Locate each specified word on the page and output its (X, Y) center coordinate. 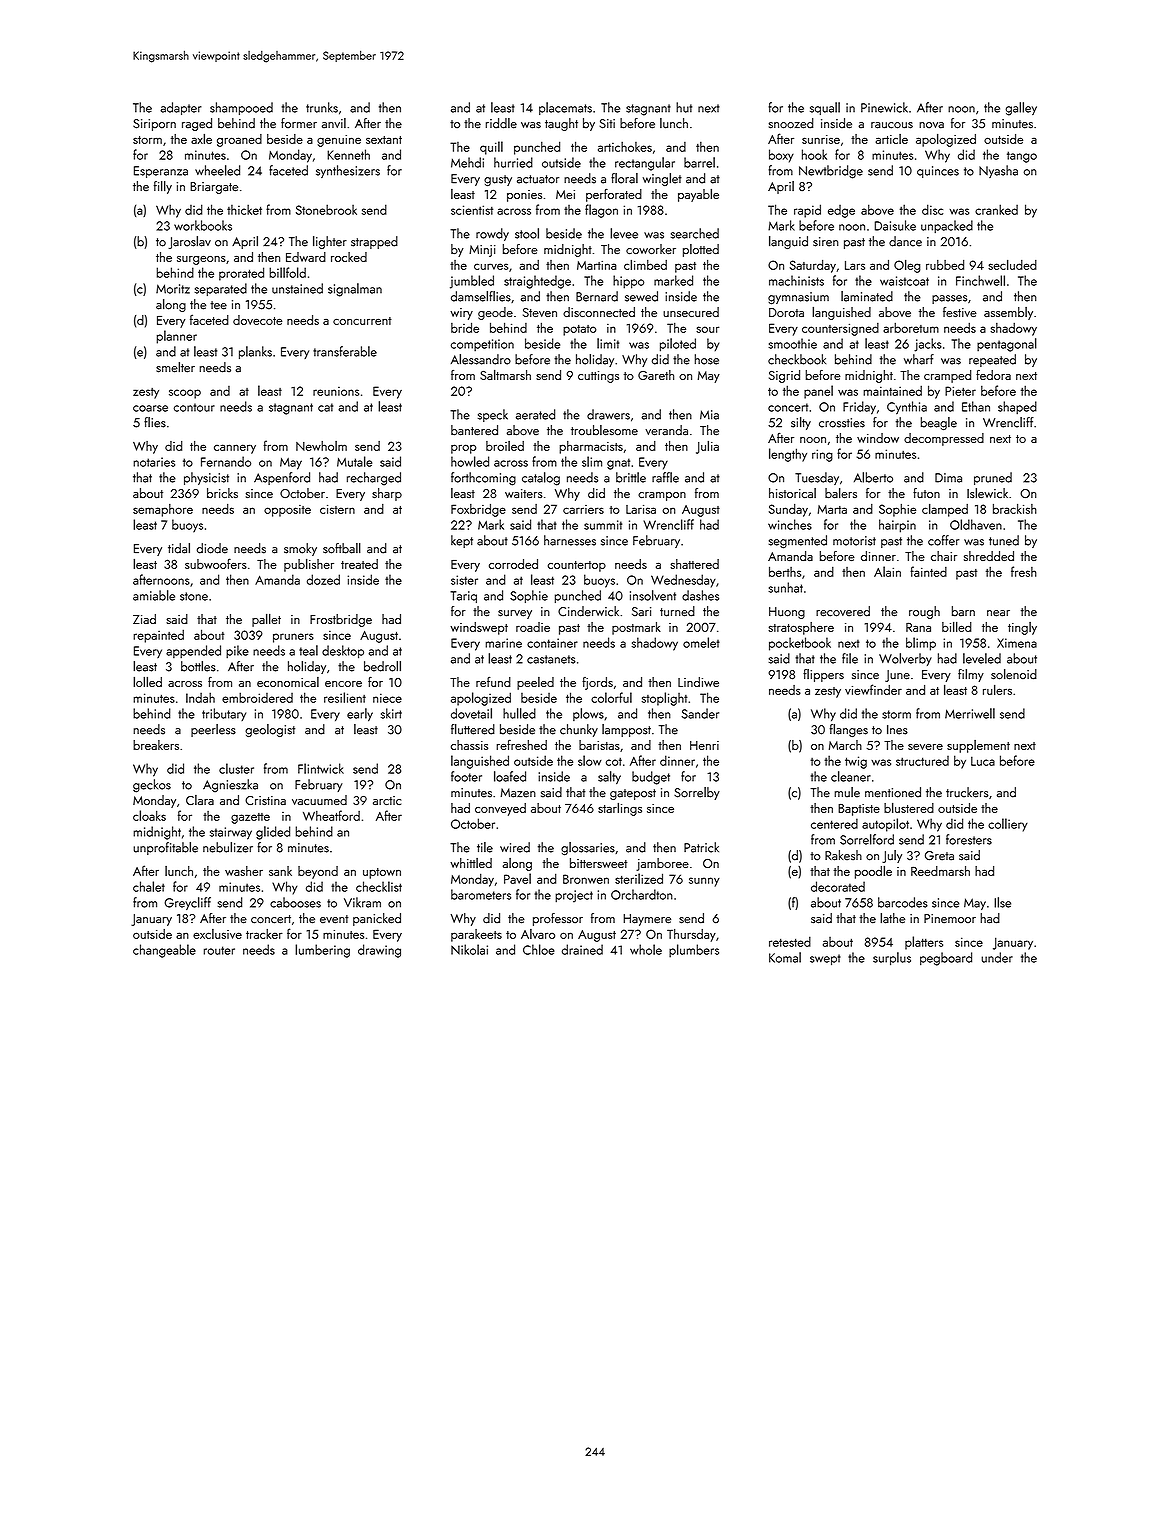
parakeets (476, 935)
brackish (1015, 509)
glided (273, 833)
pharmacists (591, 447)
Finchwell (980, 280)
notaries (154, 462)
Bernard (597, 296)
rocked (349, 257)
